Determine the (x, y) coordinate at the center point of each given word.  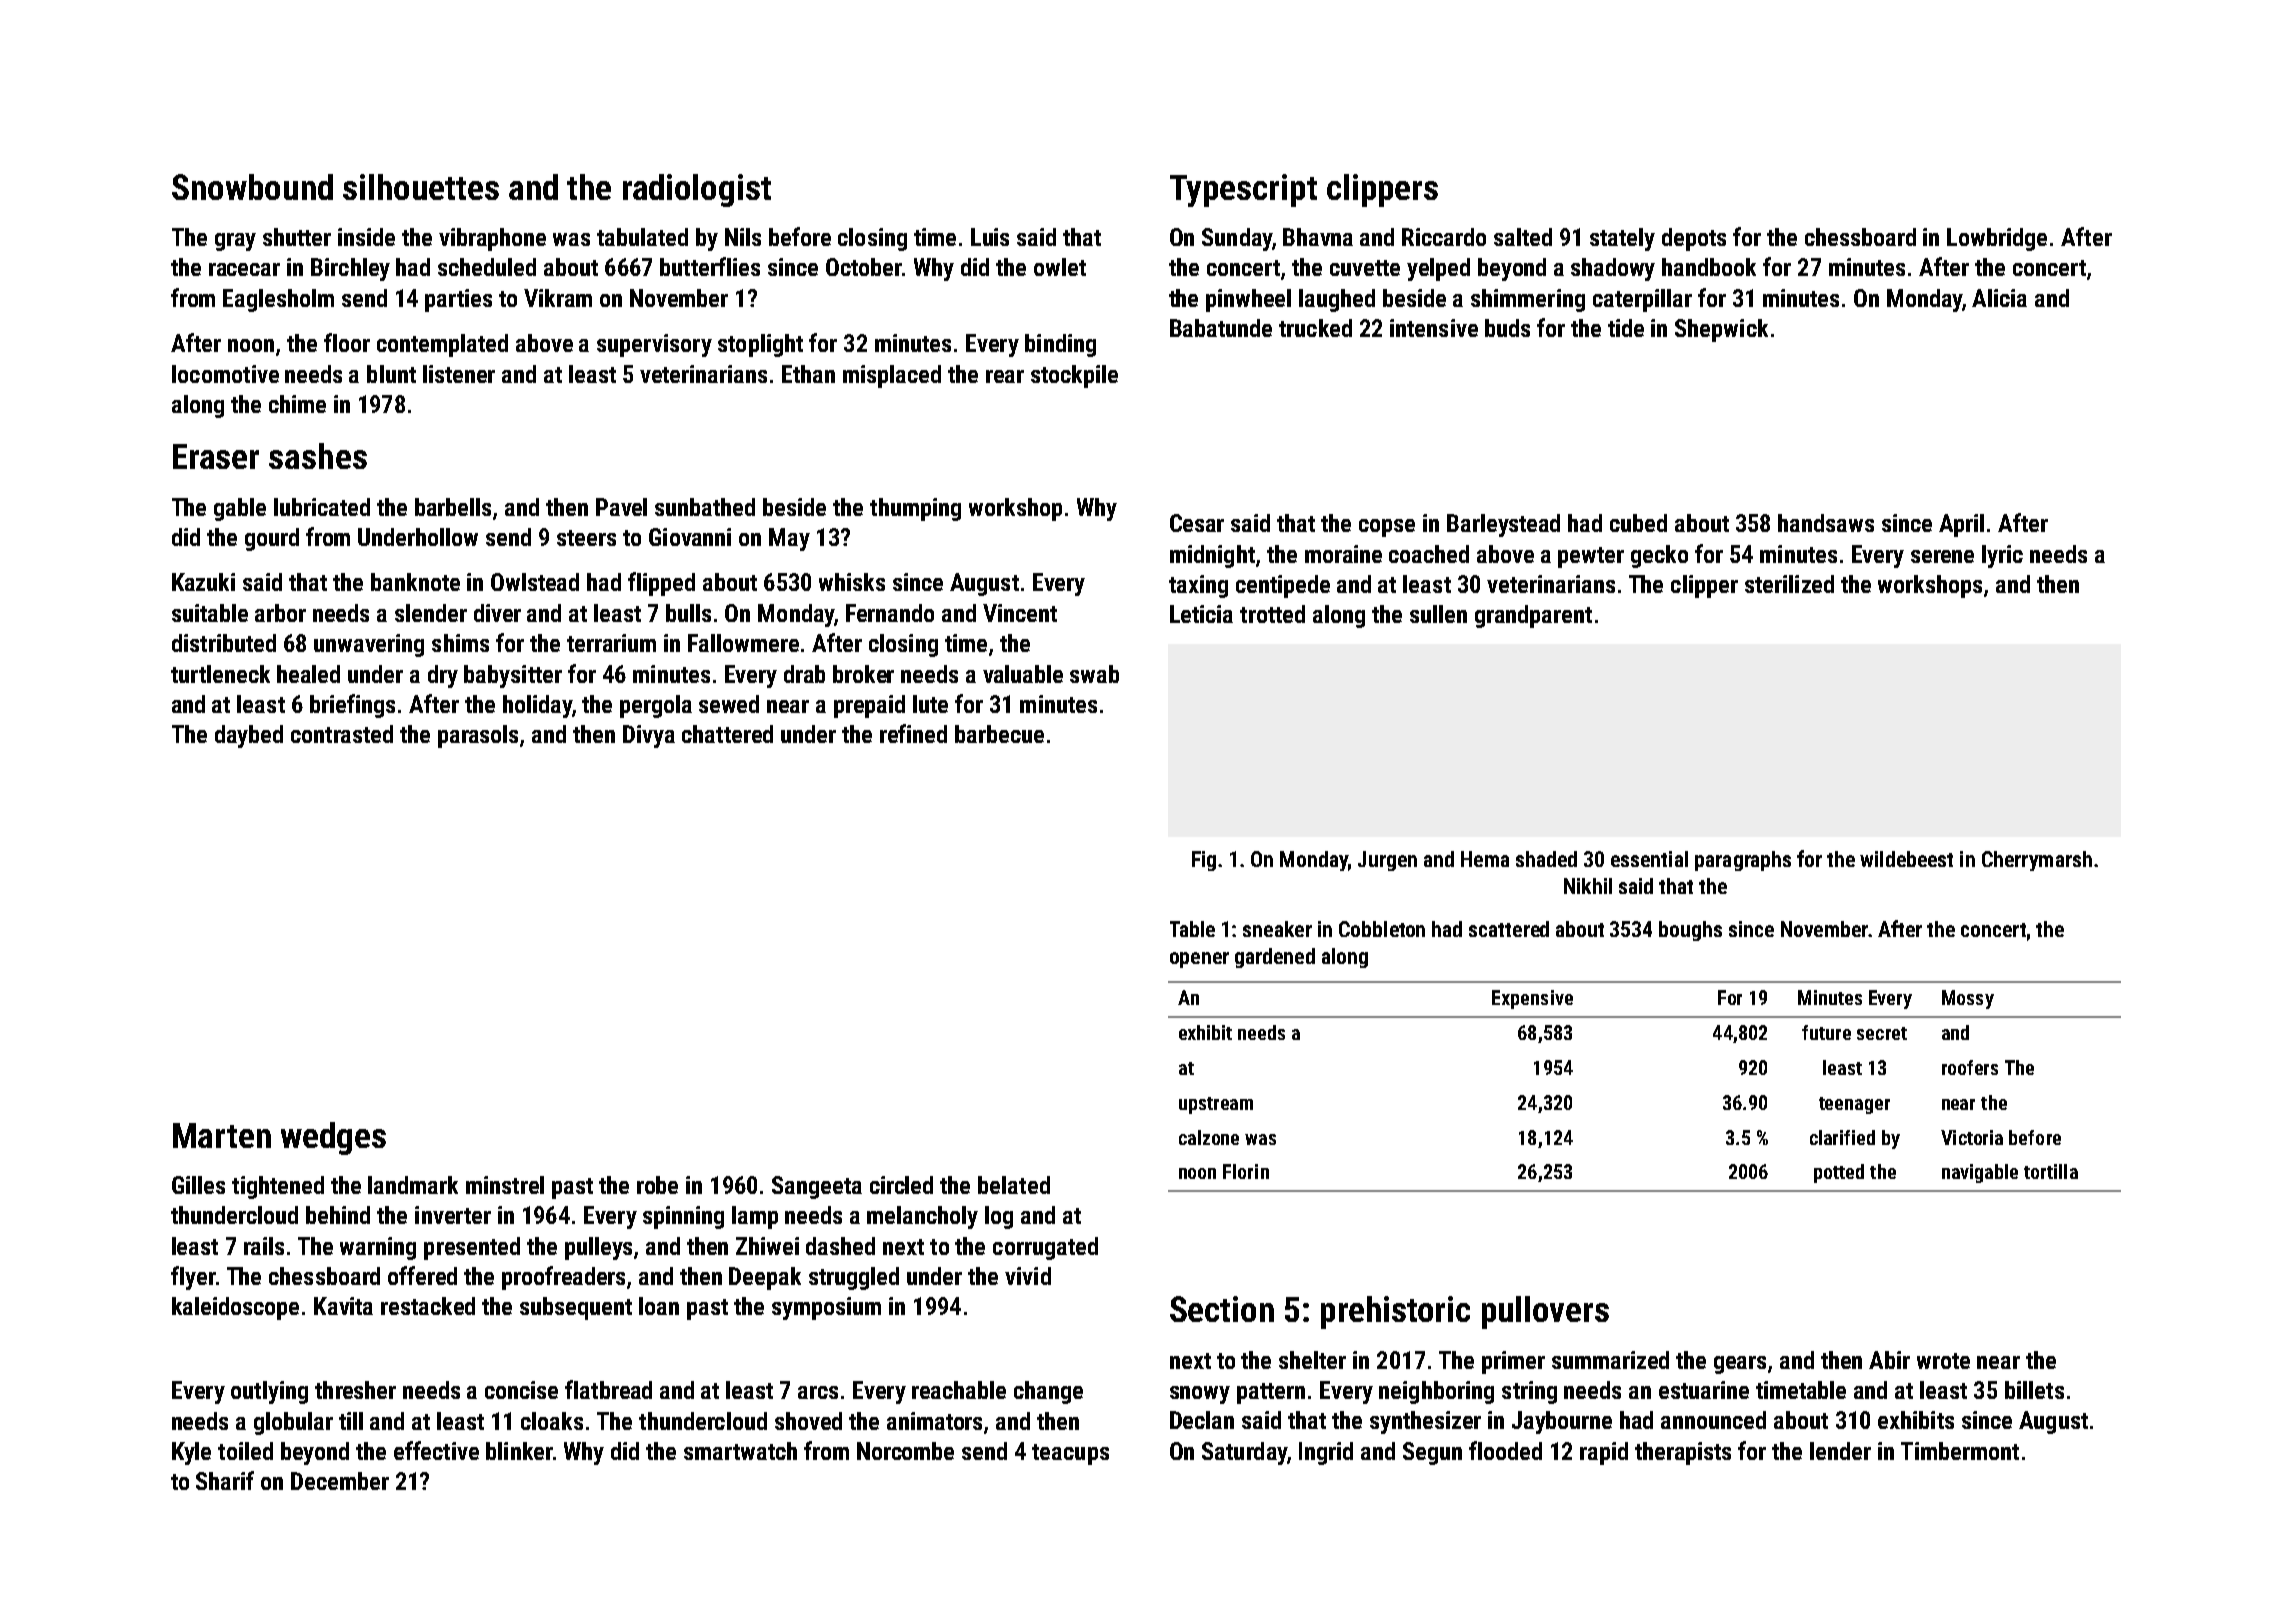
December (340, 1481)
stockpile (1074, 376)
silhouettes (421, 187)
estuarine (1704, 1390)
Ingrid (1326, 1453)
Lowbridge (1997, 239)
